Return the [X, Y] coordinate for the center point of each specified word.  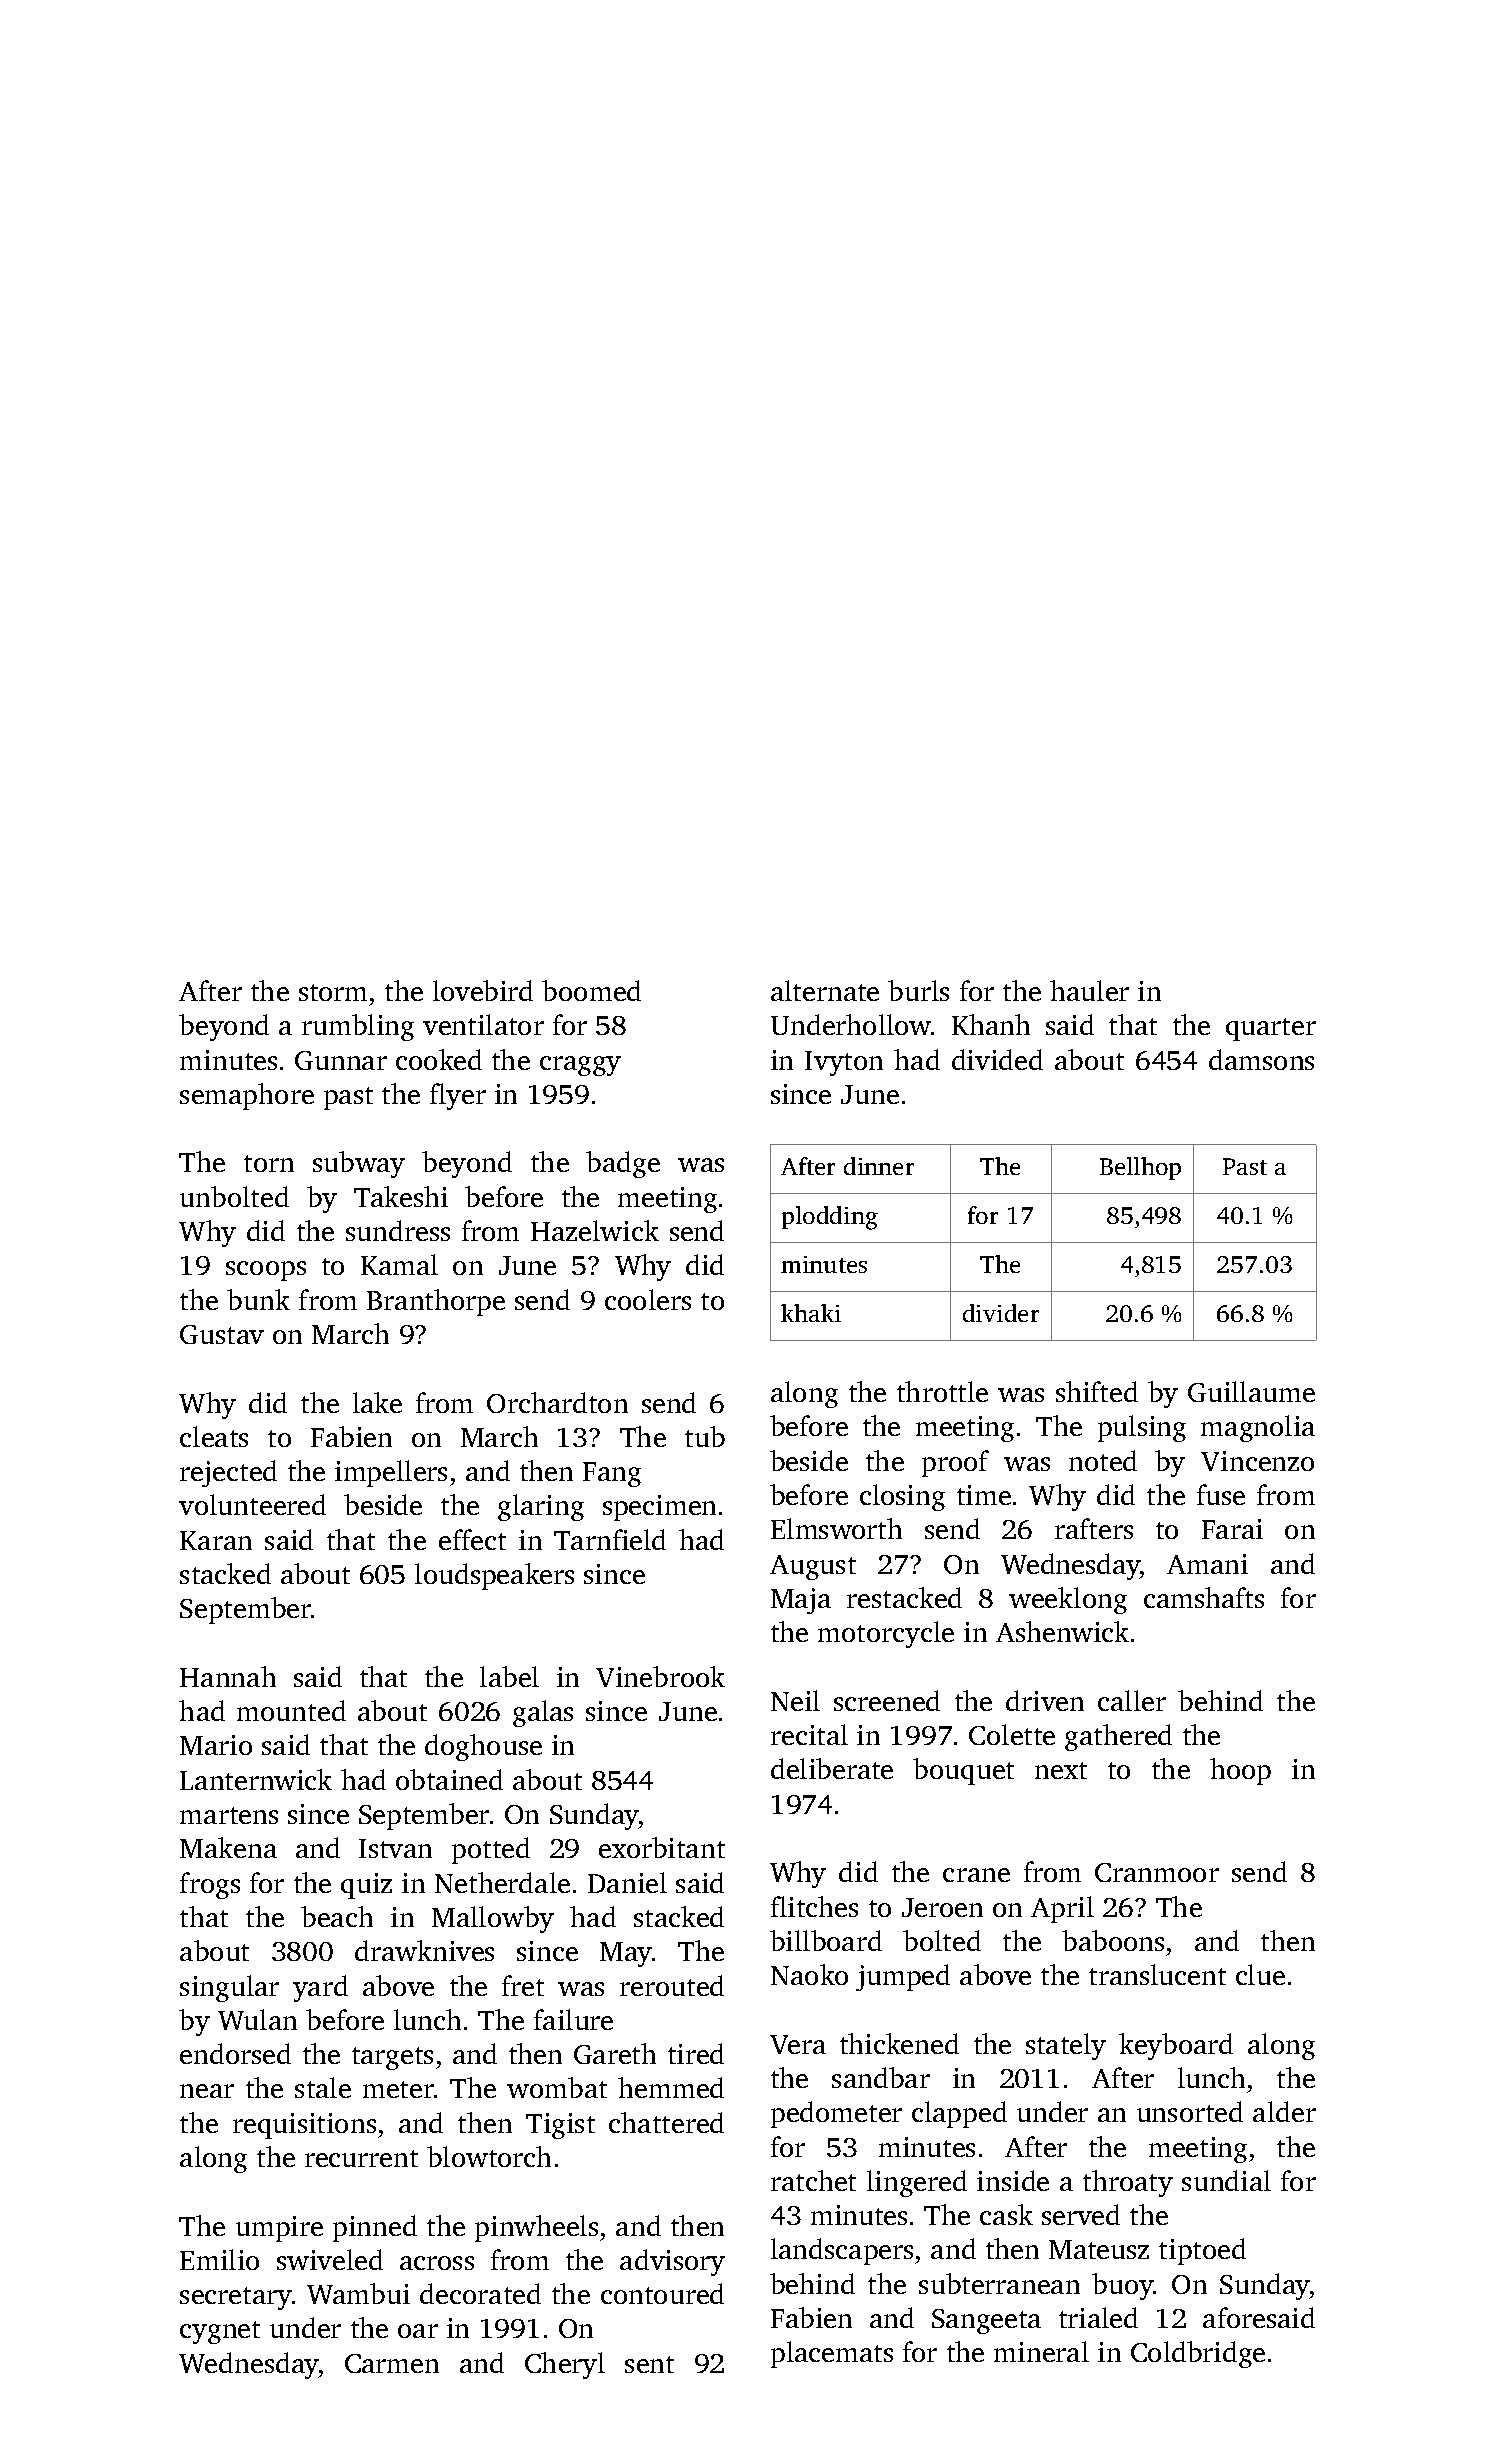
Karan [216, 1540]
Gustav [222, 1334]
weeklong [1068, 1600]
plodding [830, 1218]
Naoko [809, 1974]
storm [333, 992]
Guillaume [1251, 1391]
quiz [366, 1886]
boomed [591, 990]
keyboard [1176, 2046]
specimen [659, 1508]
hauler [1089, 990]
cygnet [220, 2332]
